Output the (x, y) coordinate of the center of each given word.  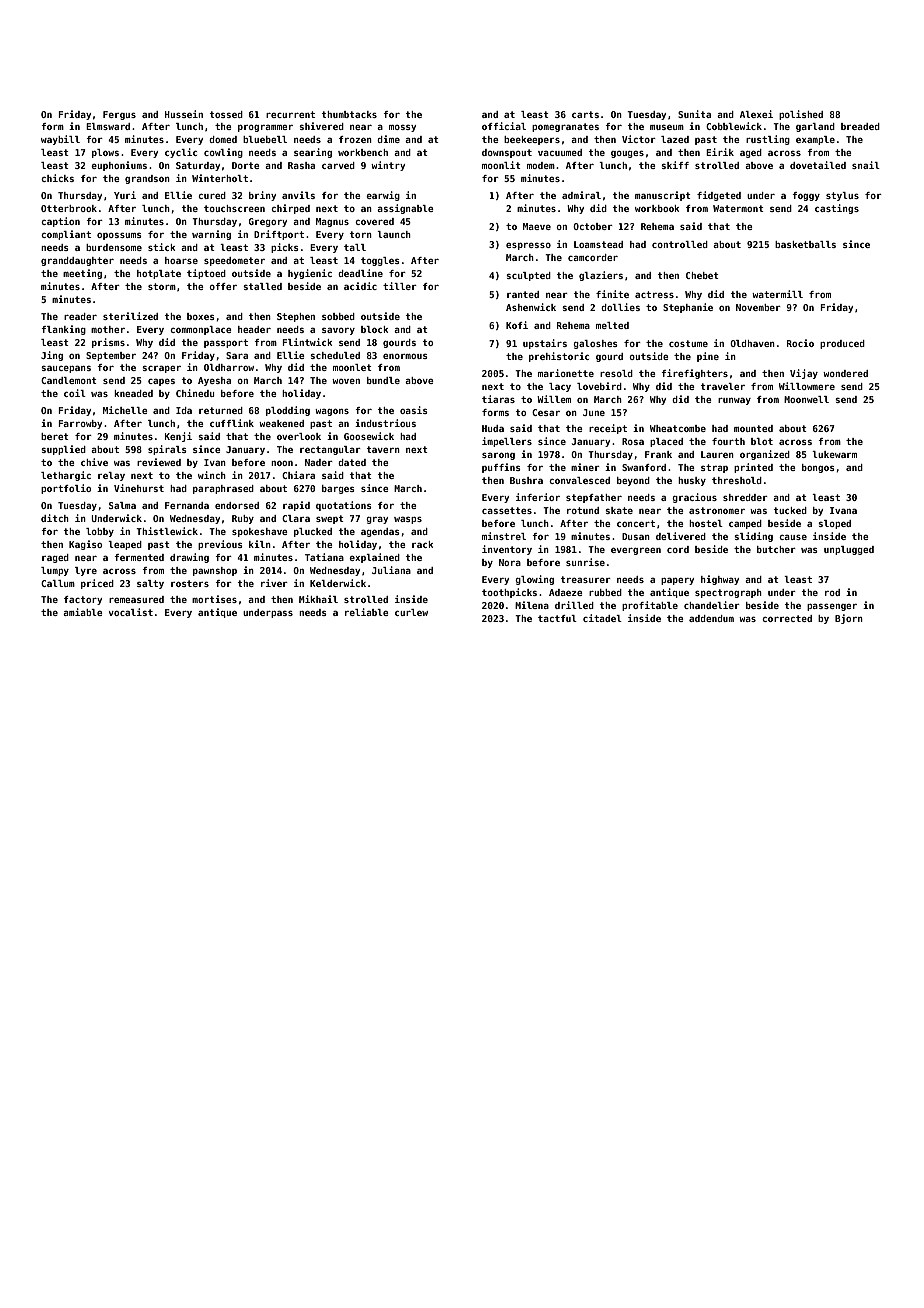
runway (734, 401)
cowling (223, 153)
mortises (214, 599)
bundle (383, 380)
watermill (777, 294)
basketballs (805, 244)
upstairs (545, 344)
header (254, 329)
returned (221, 410)
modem (541, 165)
